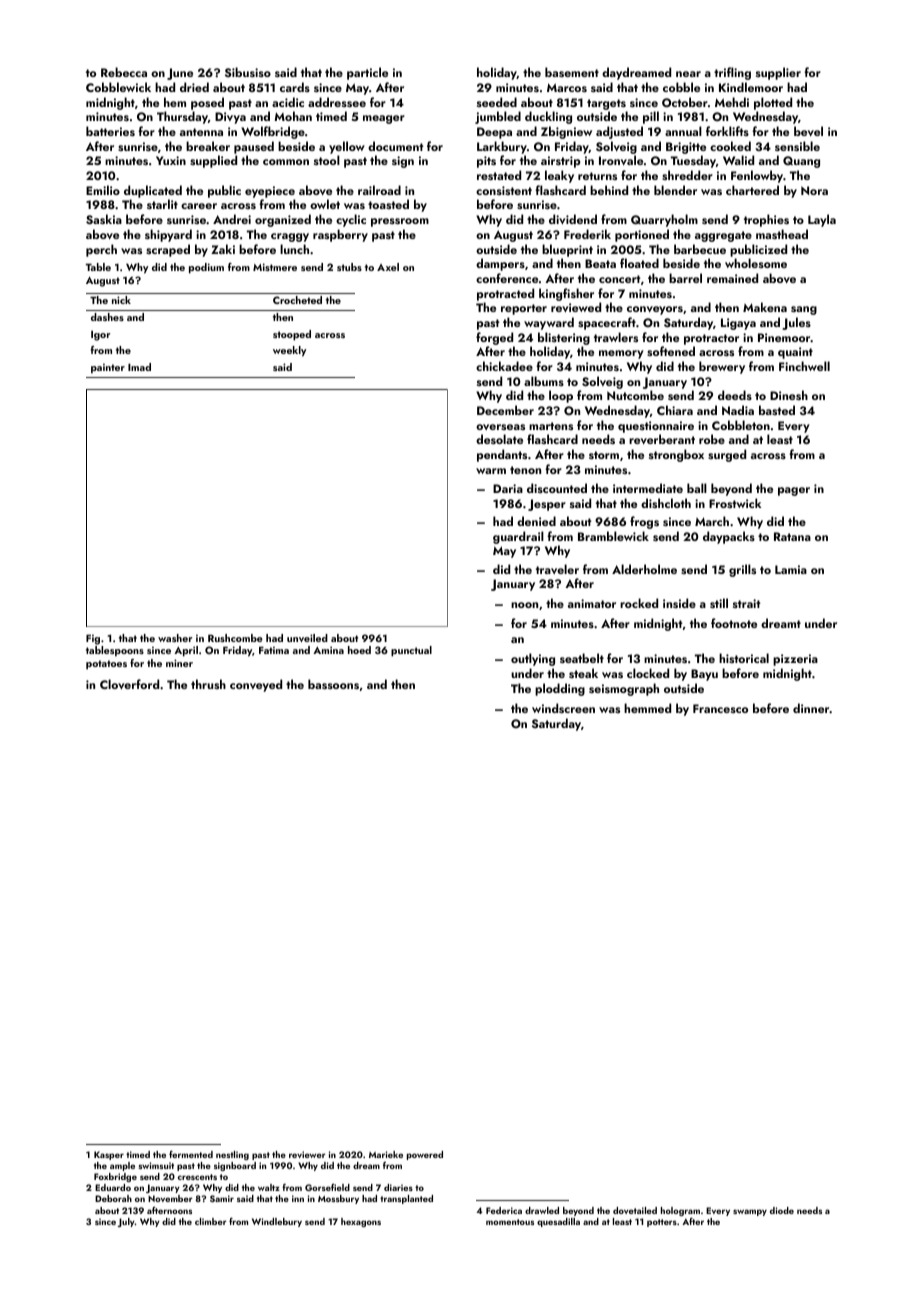  Describe the element at coordinates (804, 310) in the image. I see `sang` at that location.
